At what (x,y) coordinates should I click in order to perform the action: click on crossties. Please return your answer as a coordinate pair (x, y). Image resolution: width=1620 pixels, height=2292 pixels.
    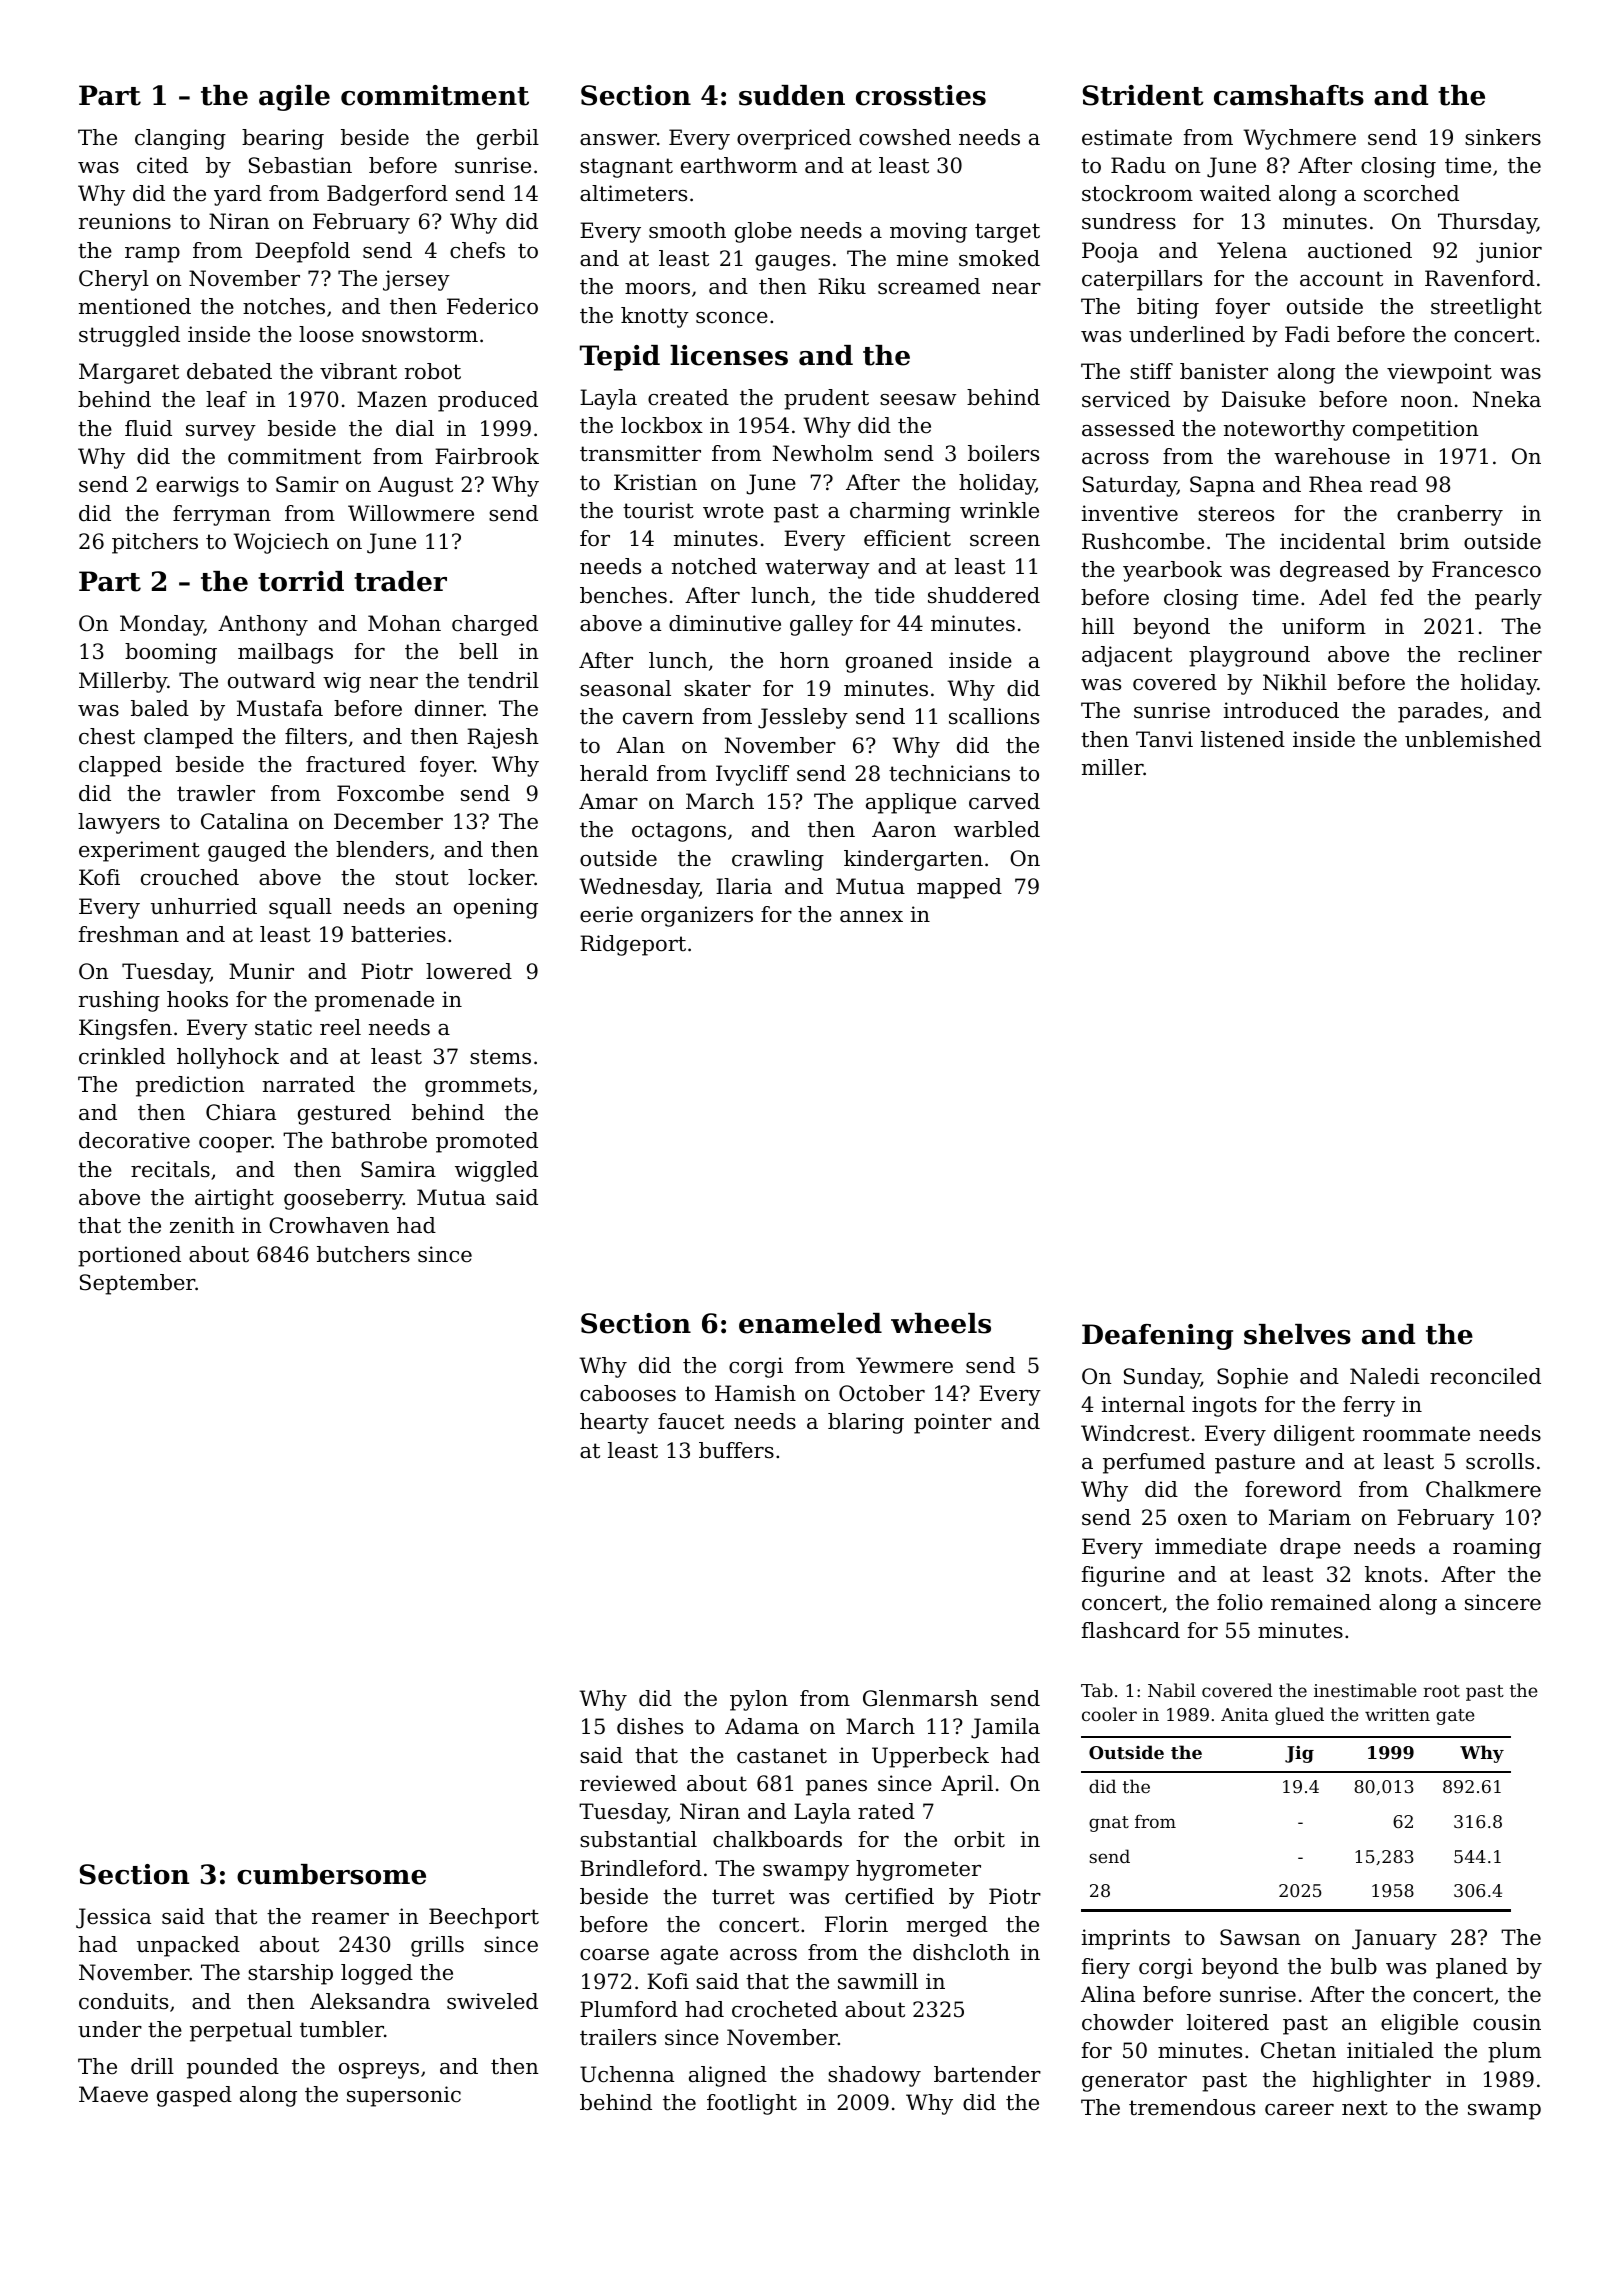
    Looking at the image, I should click on (921, 95).
